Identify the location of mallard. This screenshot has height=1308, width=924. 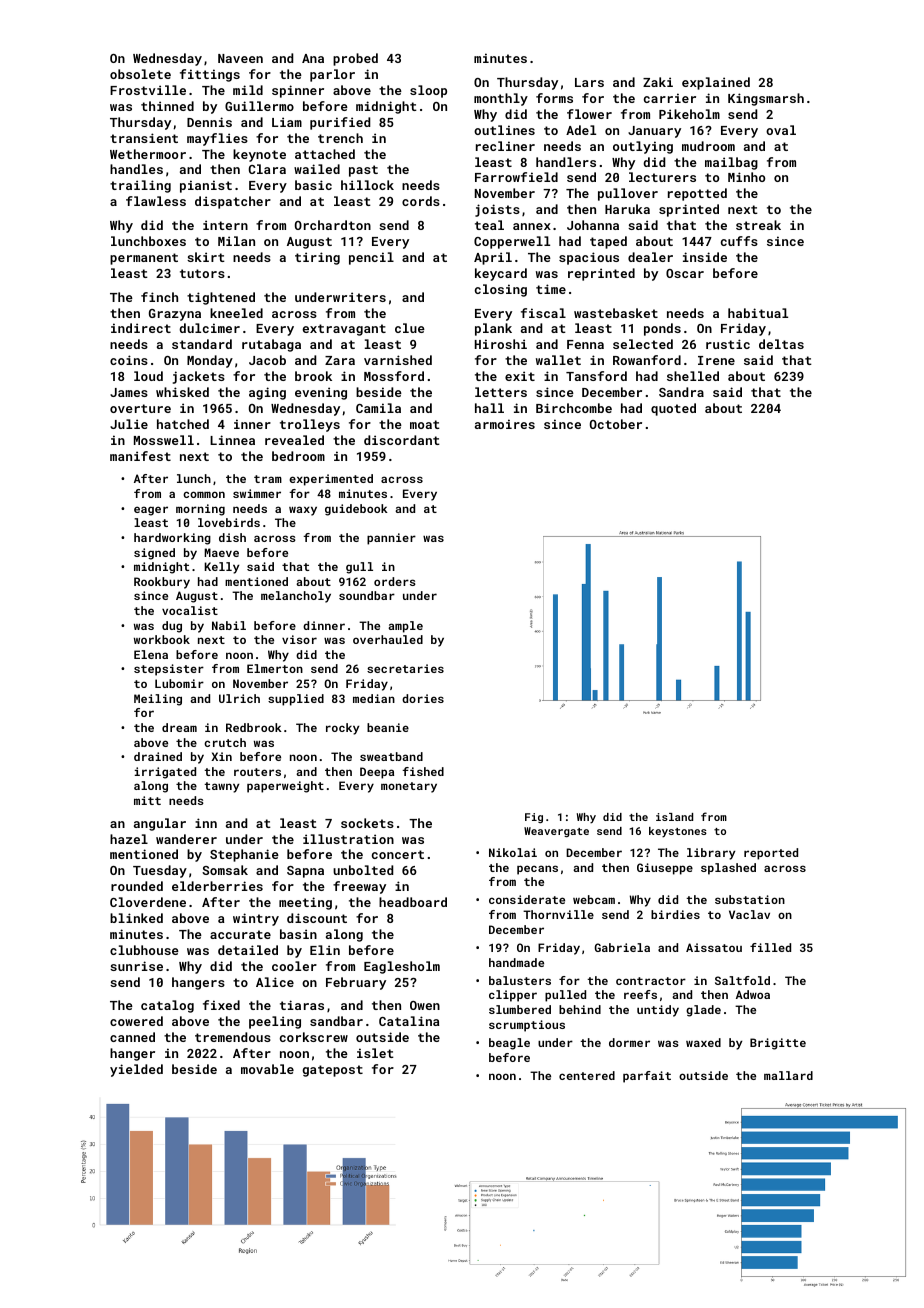
(788, 1075).
